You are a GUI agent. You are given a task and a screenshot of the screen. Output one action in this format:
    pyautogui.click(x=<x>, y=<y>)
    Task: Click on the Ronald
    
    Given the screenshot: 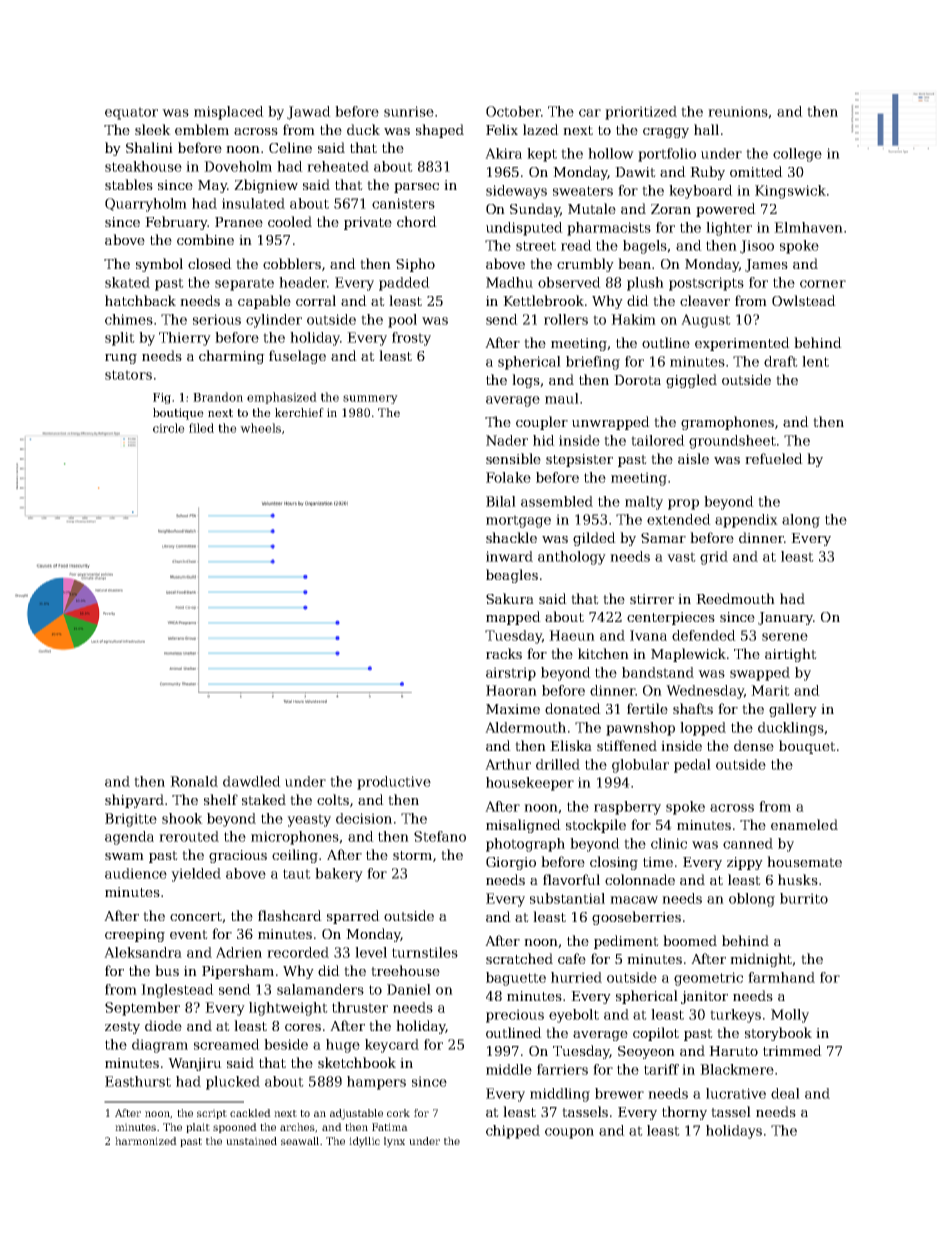 What is the action you would take?
    pyautogui.click(x=194, y=781)
